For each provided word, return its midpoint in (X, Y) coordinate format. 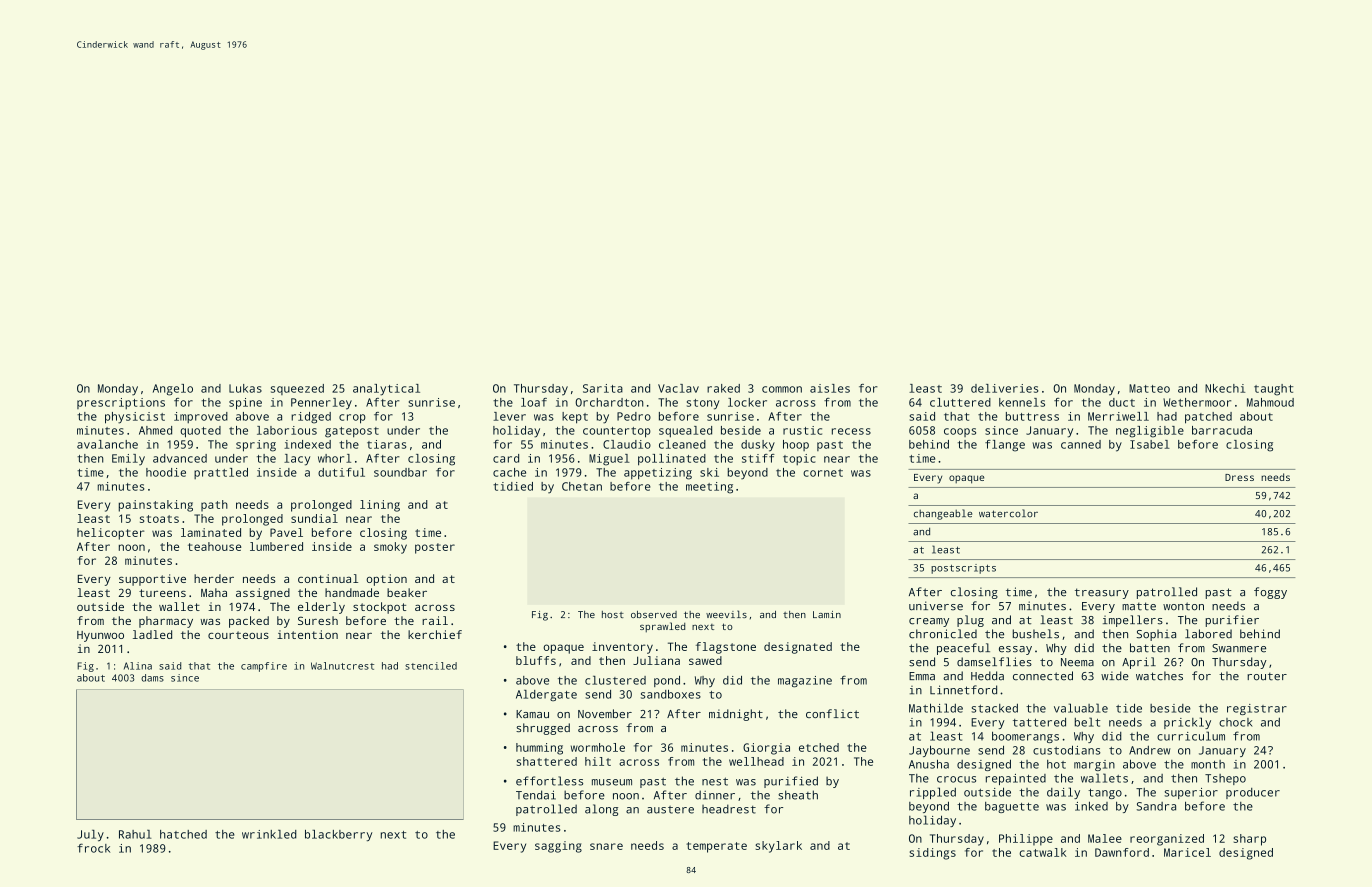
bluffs (536, 660)
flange (1005, 446)
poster (435, 548)
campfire (264, 667)
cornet (823, 473)
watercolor (1008, 513)
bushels (1036, 634)
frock (93, 848)
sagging (558, 847)
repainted (1016, 779)
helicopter (110, 534)
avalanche (107, 444)
